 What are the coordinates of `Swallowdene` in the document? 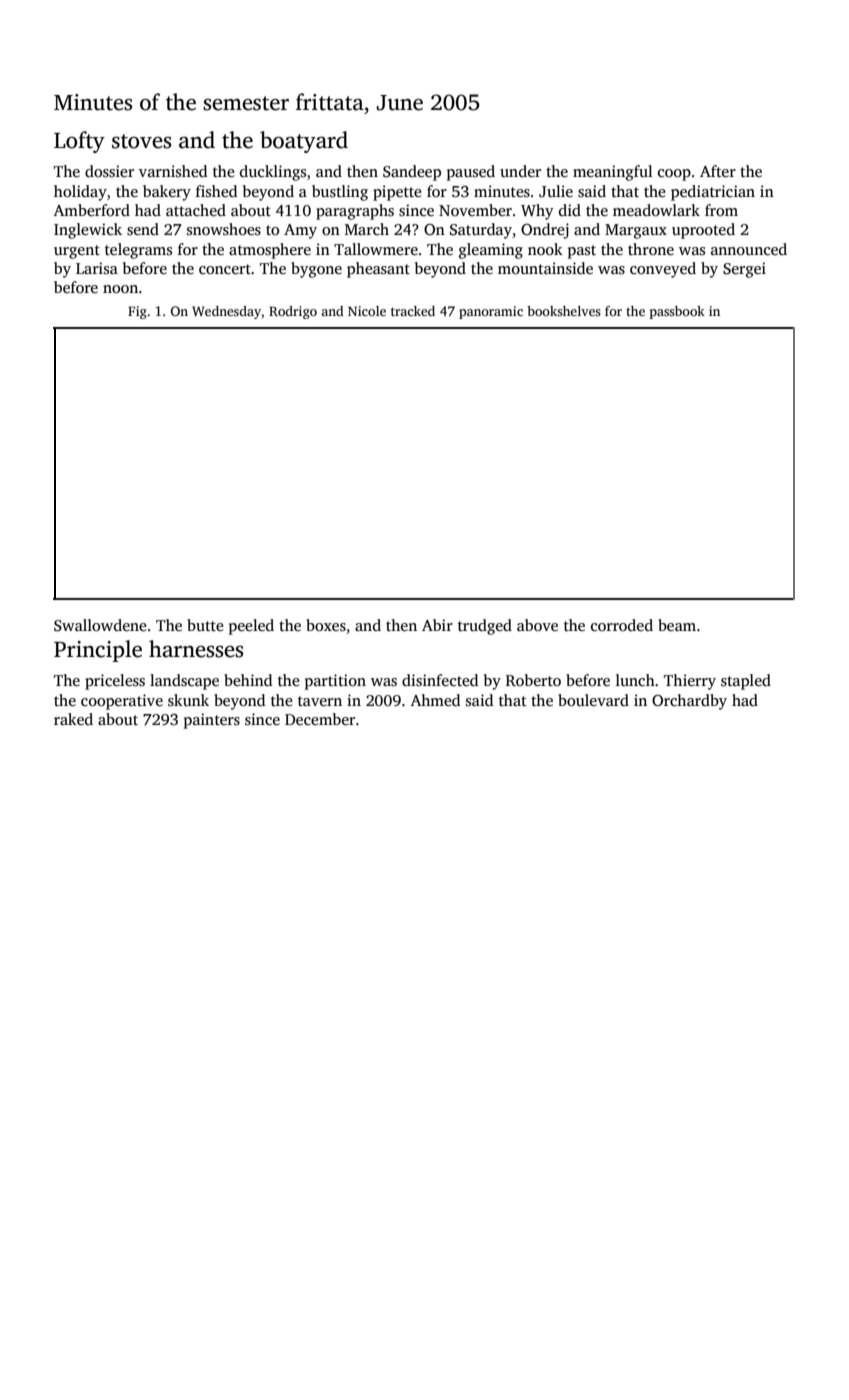 It's located at (100, 625).
